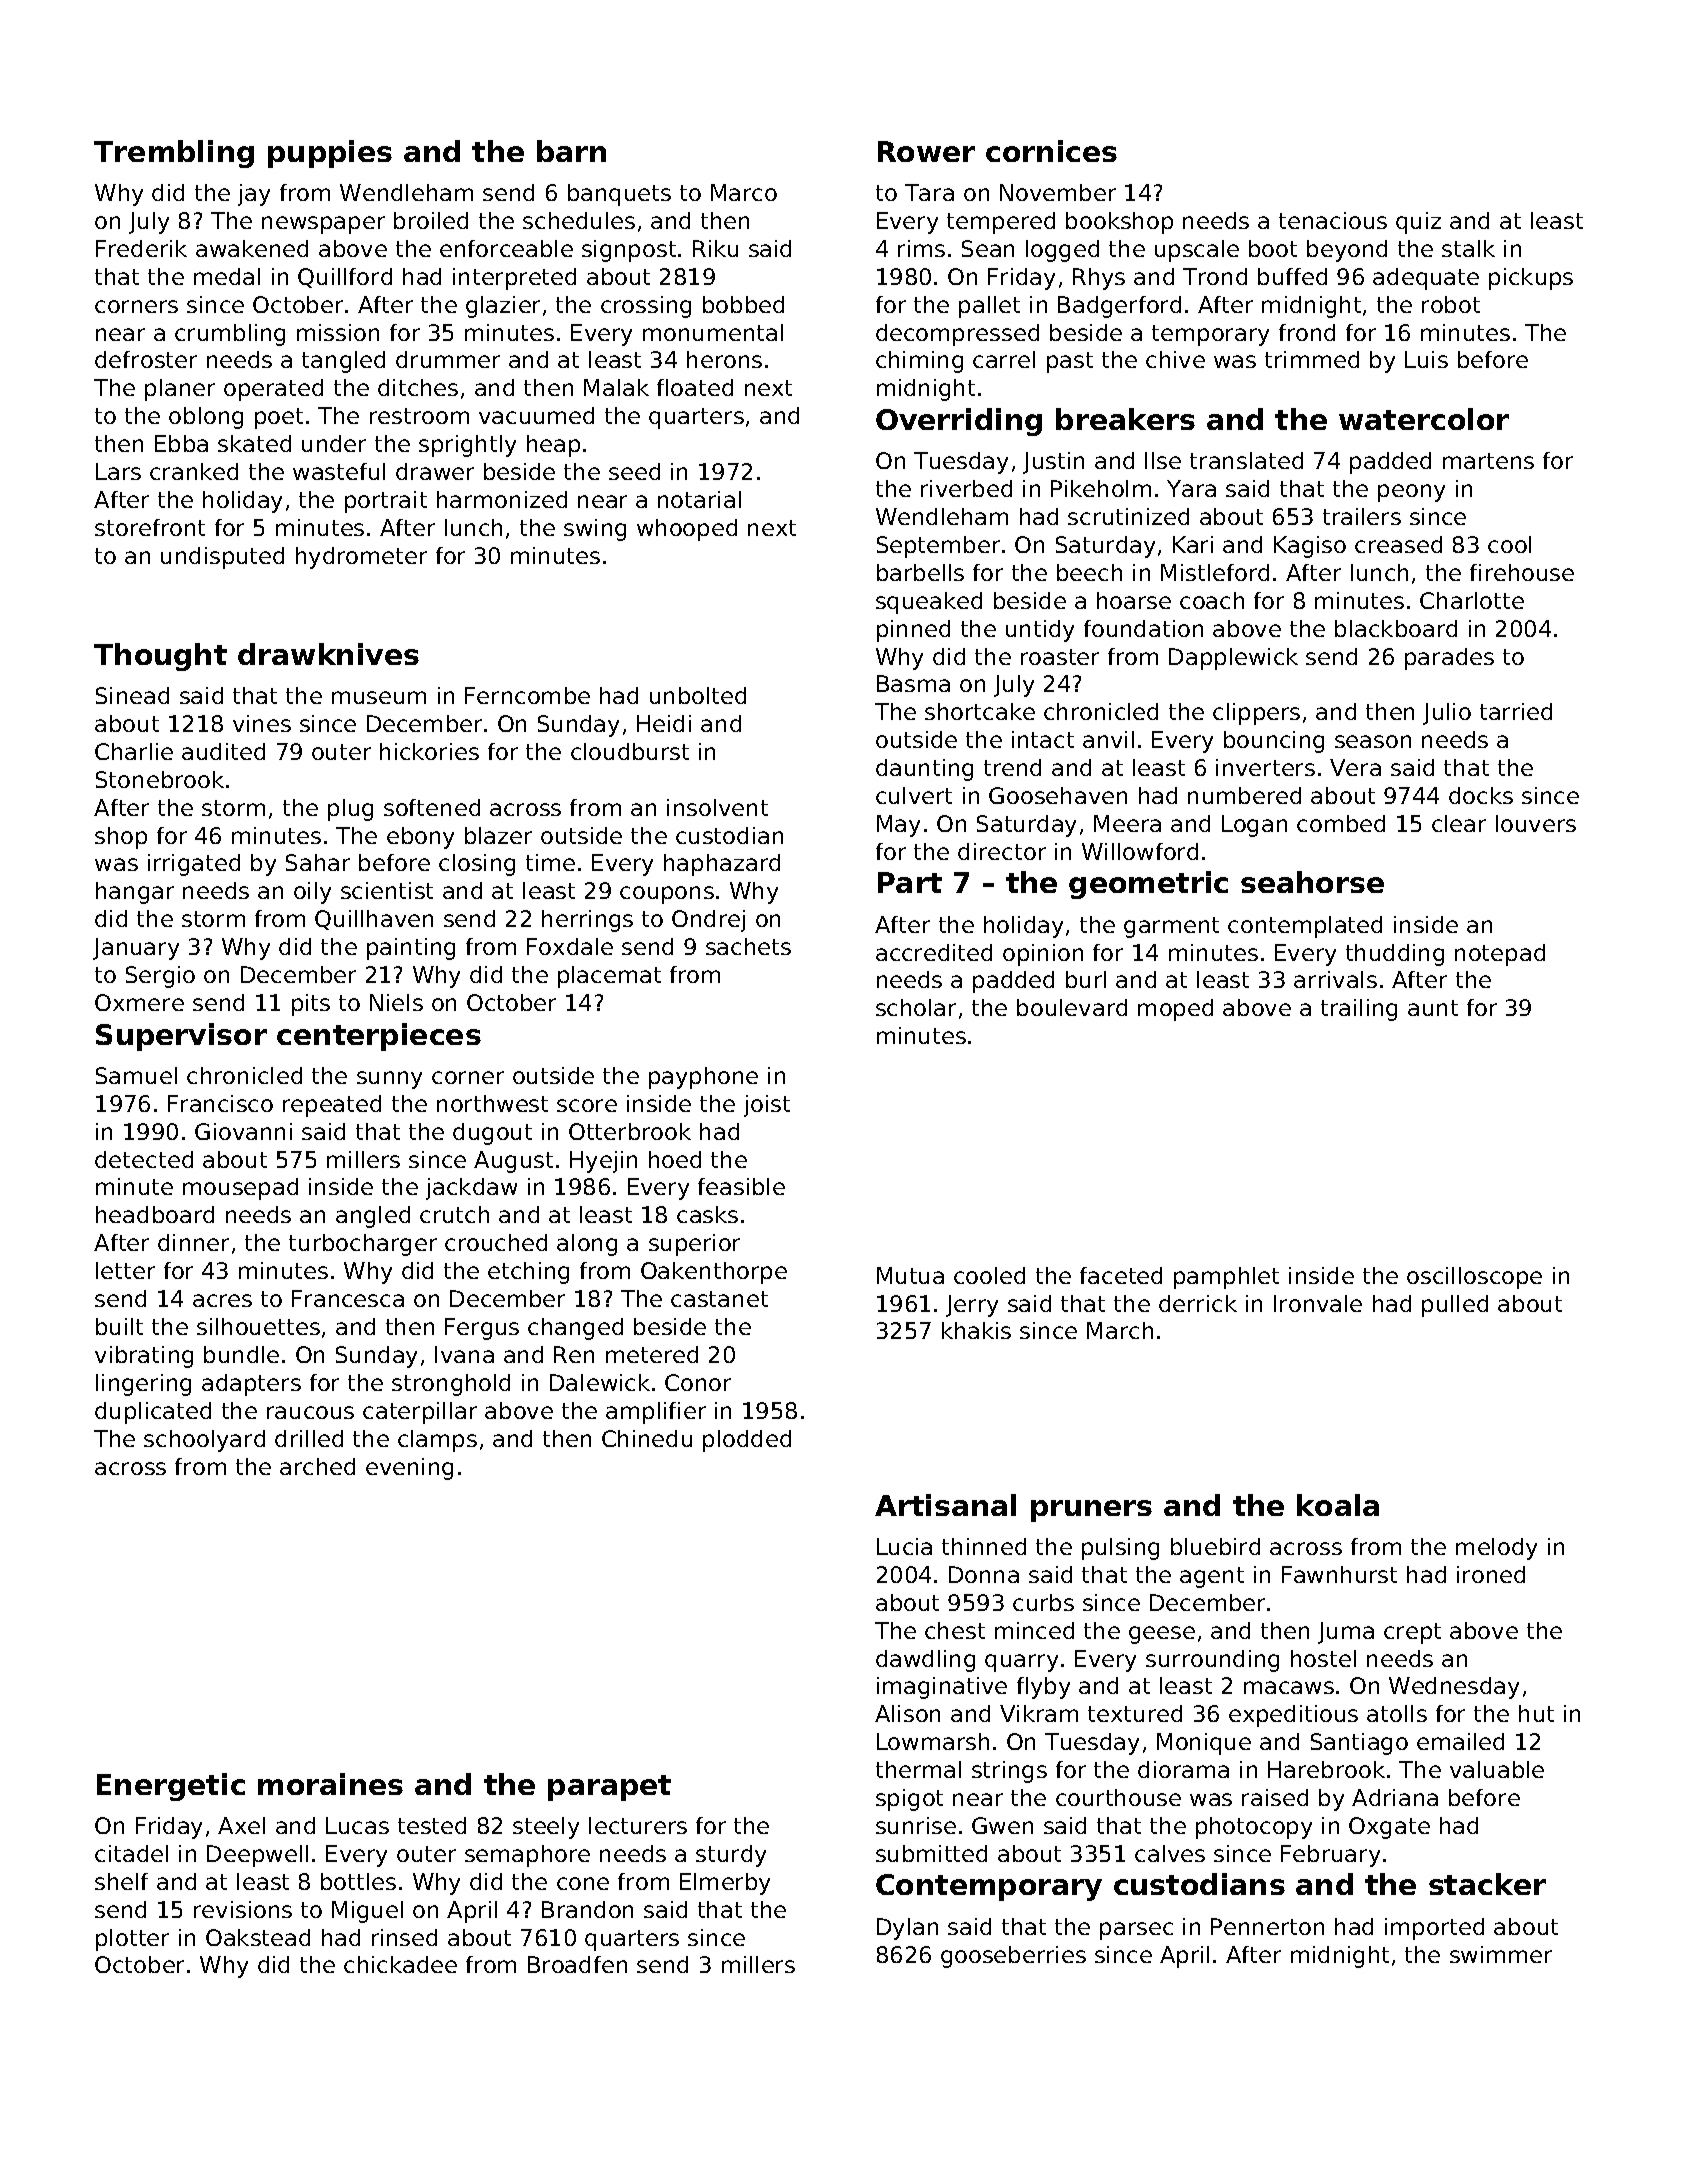 The height and width of the screenshot is (2178, 1683). Describe the element at coordinates (577, 1964) in the screenshot. I see `Broadfen` at that location.
